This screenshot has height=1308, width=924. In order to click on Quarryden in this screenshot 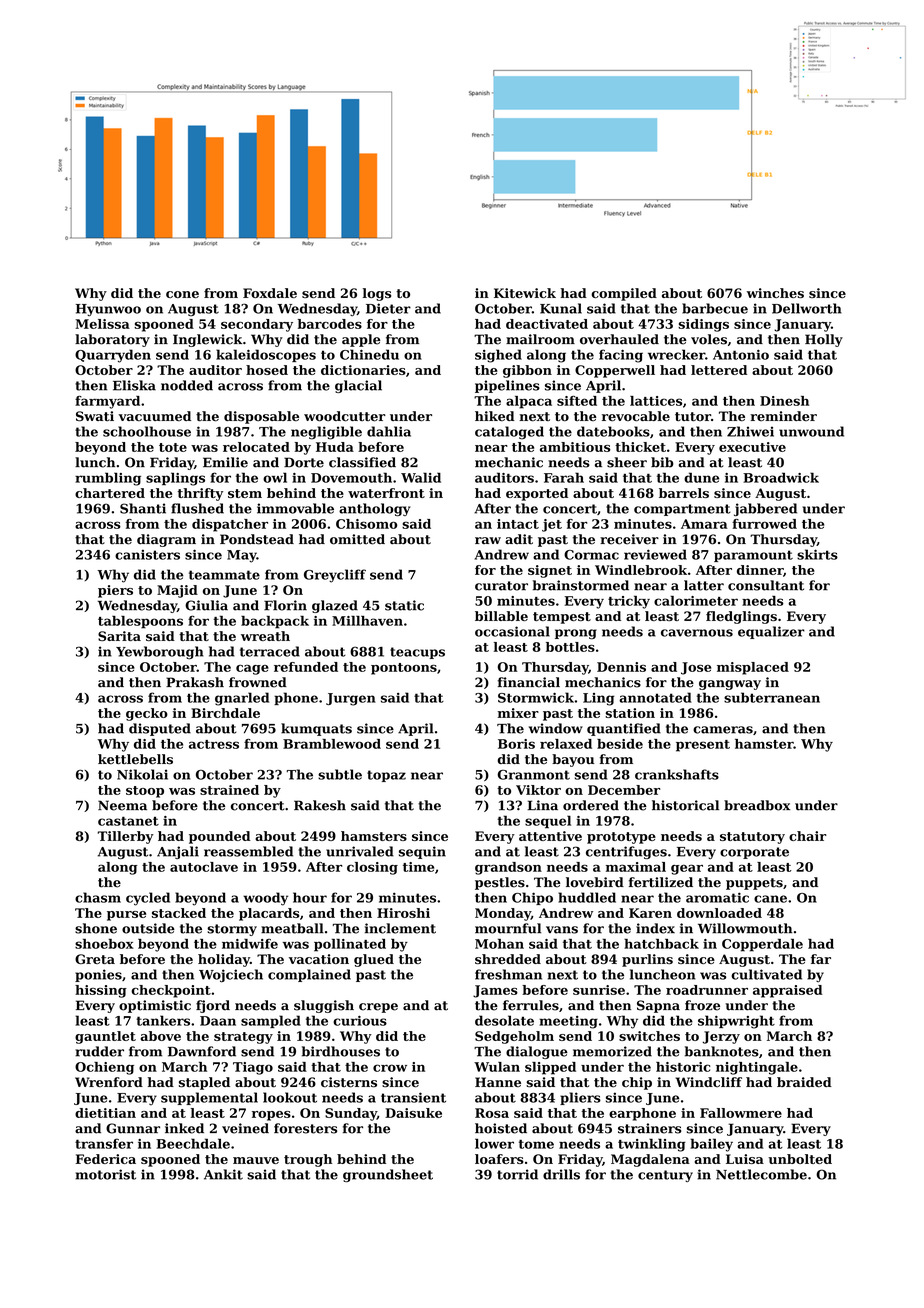, I will do `click(113, 356)`.
